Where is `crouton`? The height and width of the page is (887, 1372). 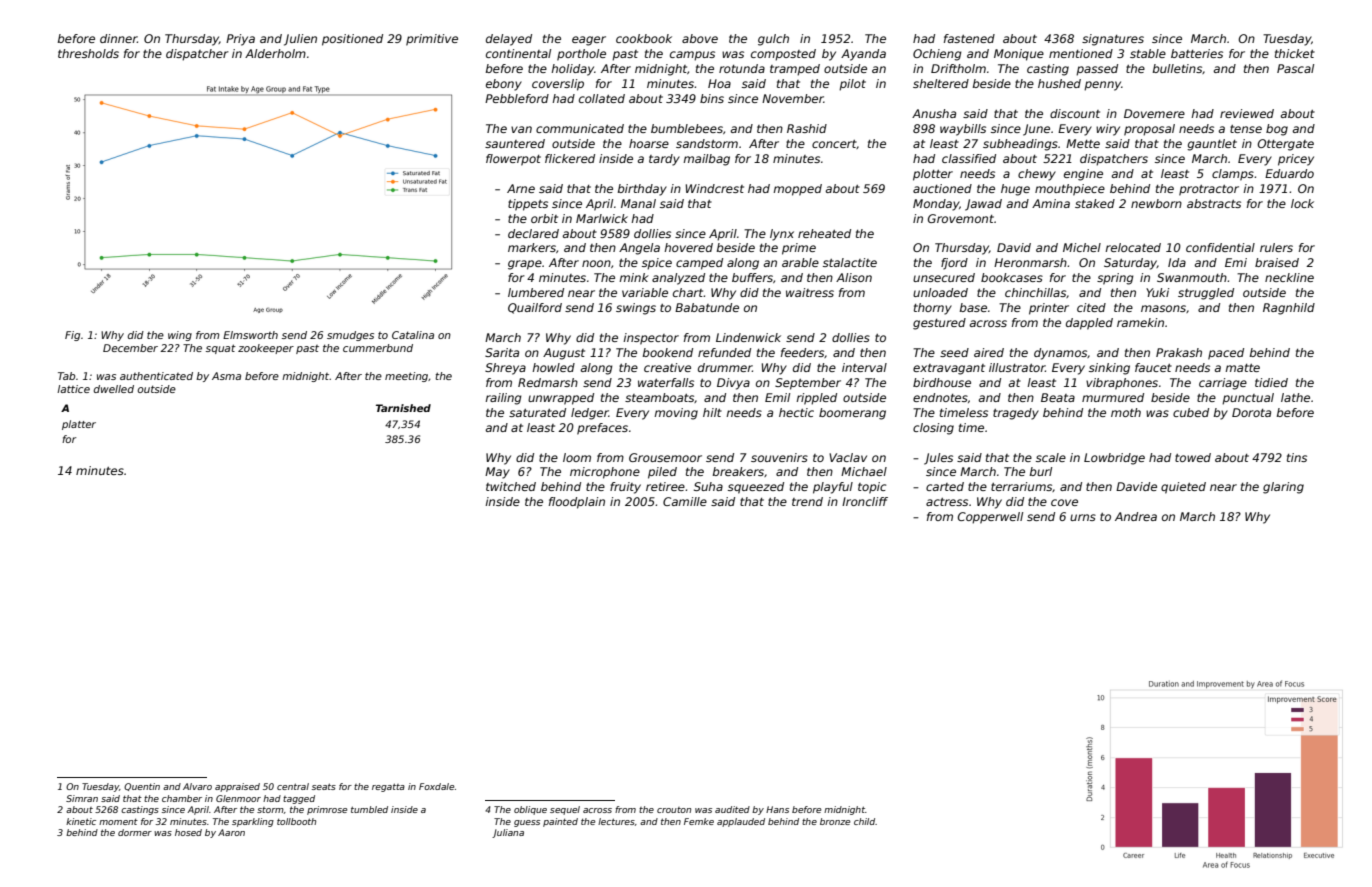
crouton is located at coordinates (674, 810).
